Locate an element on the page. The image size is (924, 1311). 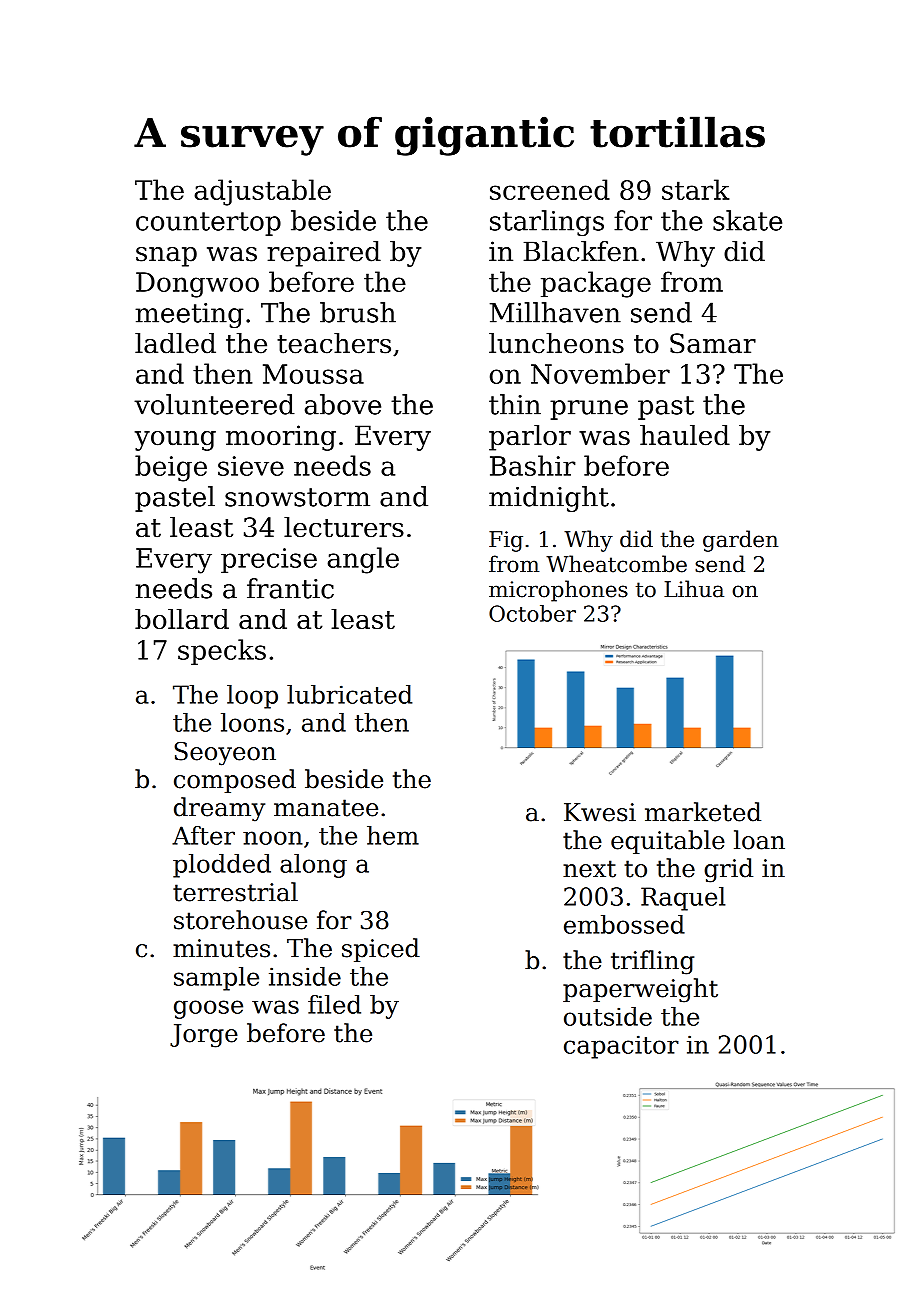
Raquel is located at coordinates (683, 899).
